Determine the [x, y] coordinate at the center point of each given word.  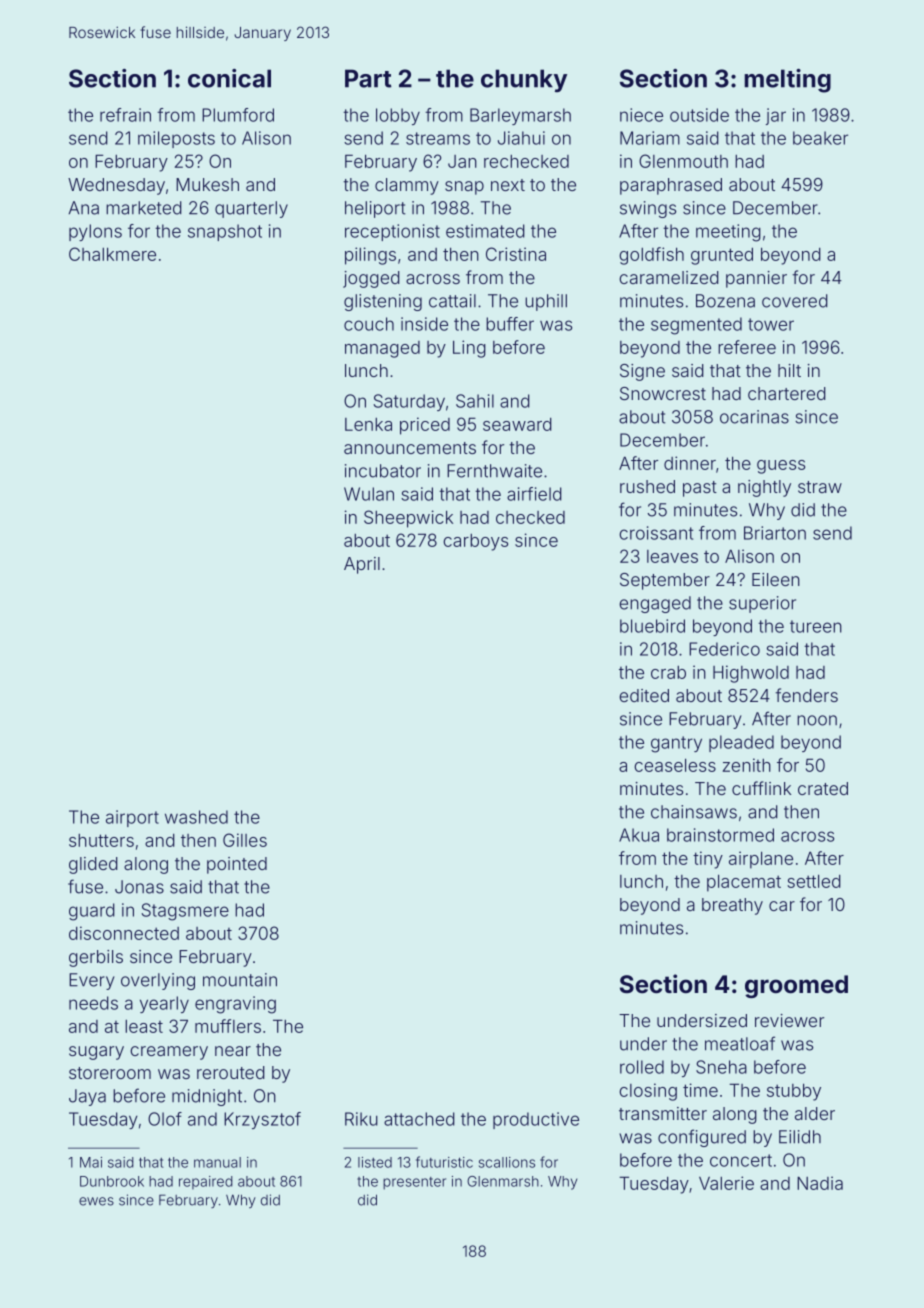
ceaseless [675, 765]
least [144, 1026]
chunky [524, 80]
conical [229, 78]
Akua [639, 835]
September [665, 581]
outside [699, 115]
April [362, 565]
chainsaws [694, 812]
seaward [517, 424]
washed [196, 817]
